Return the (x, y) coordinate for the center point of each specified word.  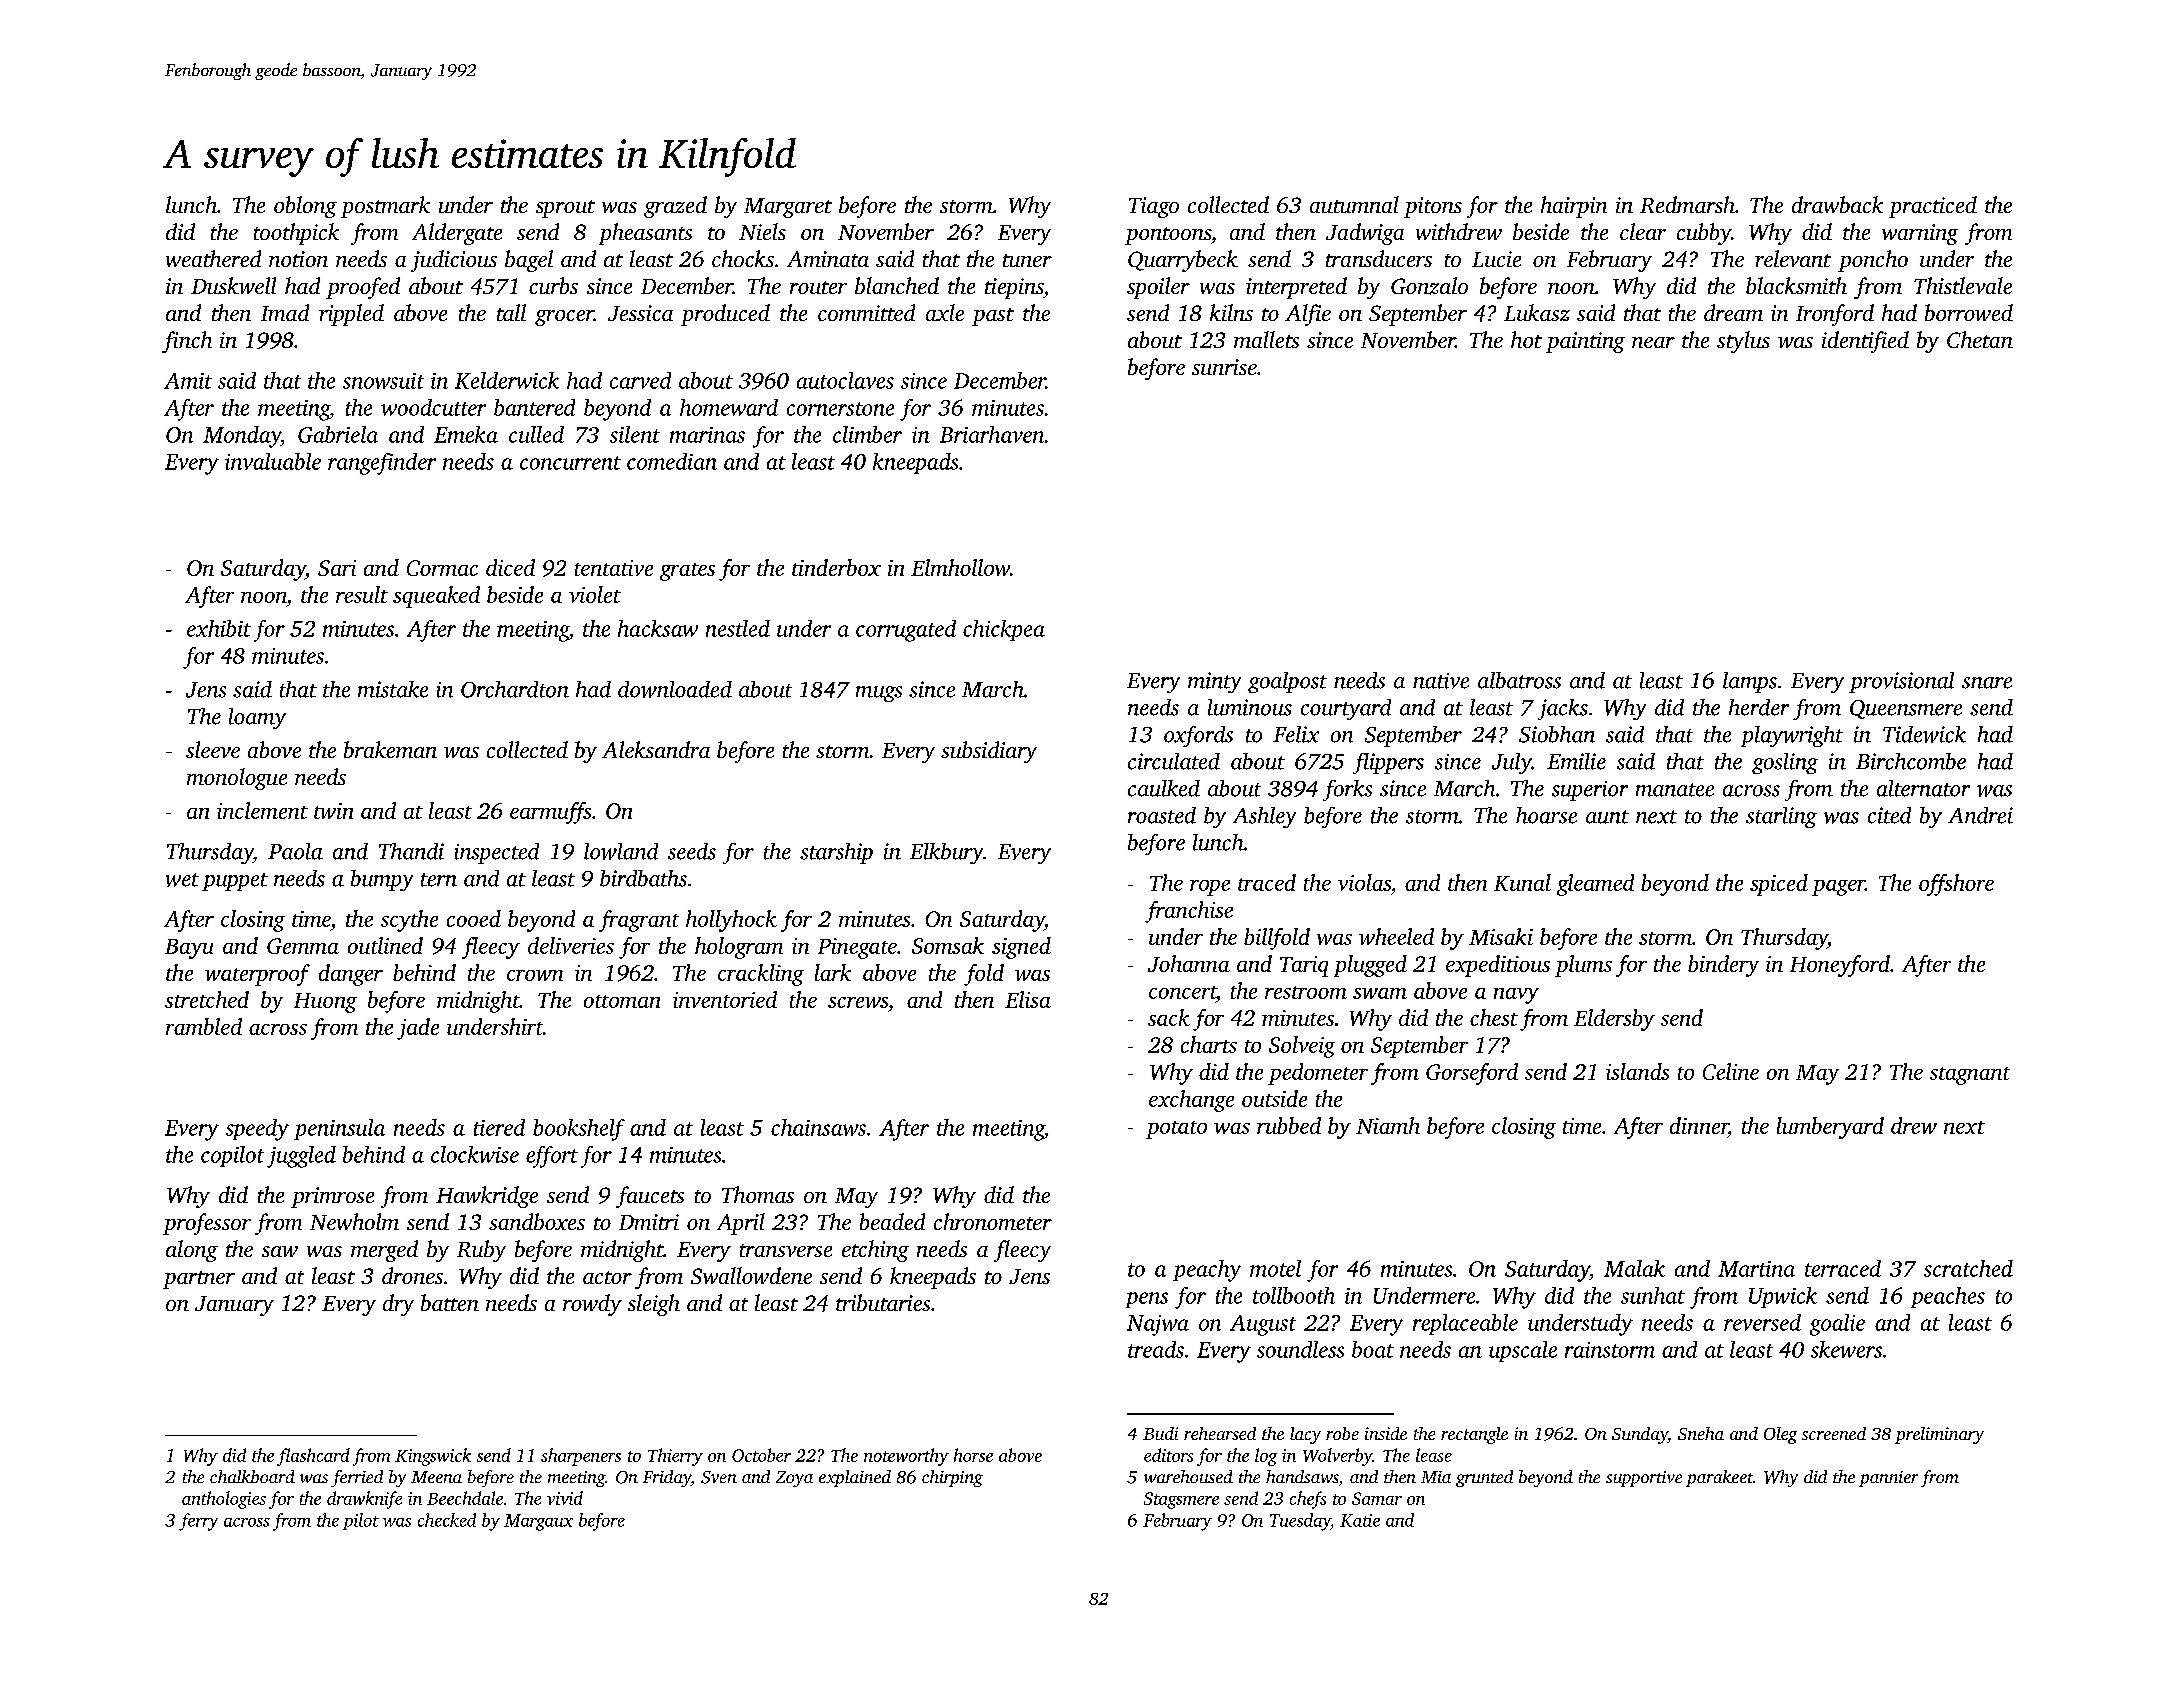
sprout (565, 209)
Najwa (1158, 1325)
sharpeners (581, 1457)
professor (207, 1224)
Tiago (1154, 207)
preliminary (1939, 1435)
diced (510, 567)
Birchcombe (1911, 761)
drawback (1837, 204)
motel (1275, 1268)
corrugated (906, 631)
